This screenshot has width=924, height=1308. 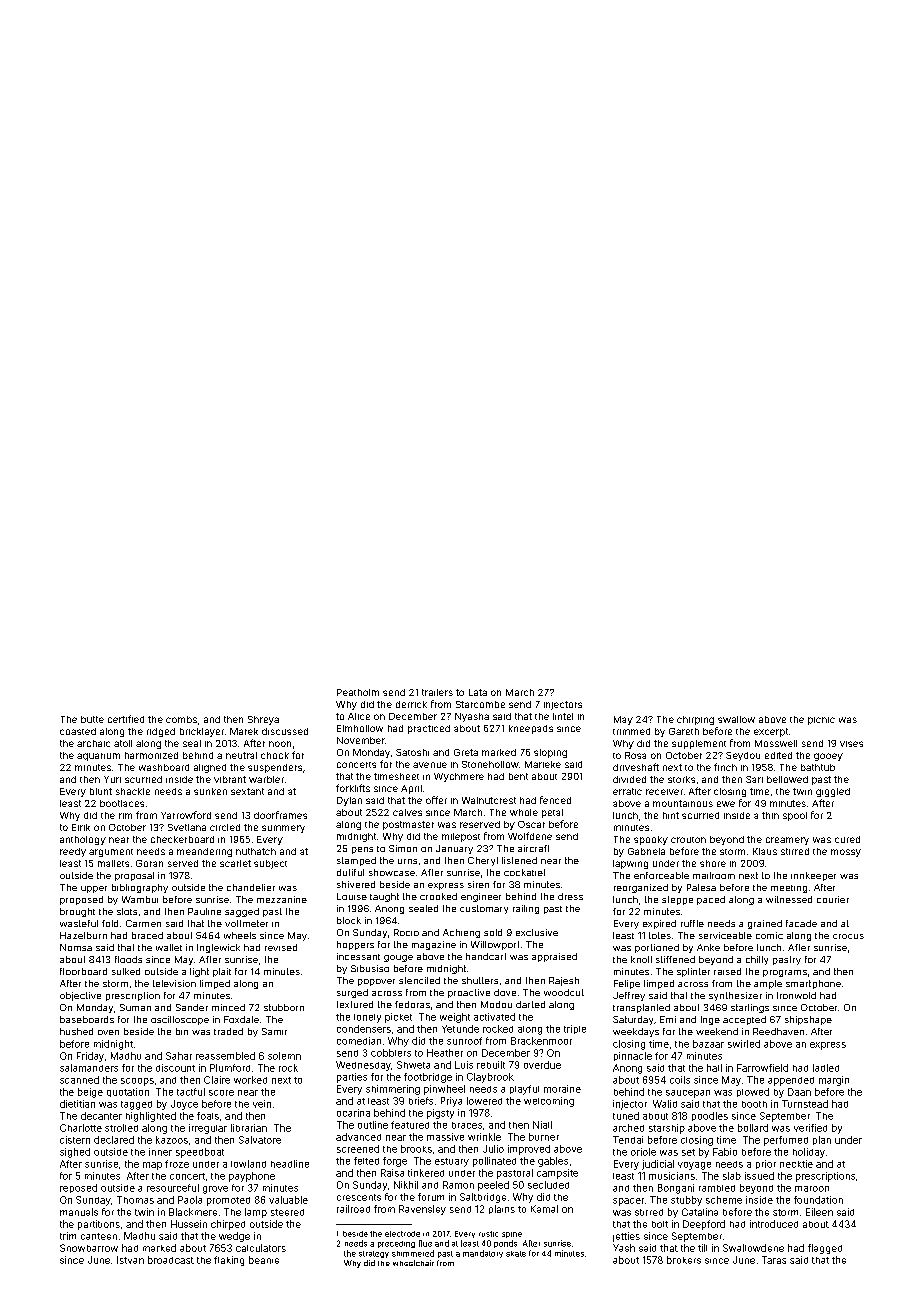 What do you see at coordinates (281, 947) in the screenshot?
I see `revised` at bounding box center [281, 947].
